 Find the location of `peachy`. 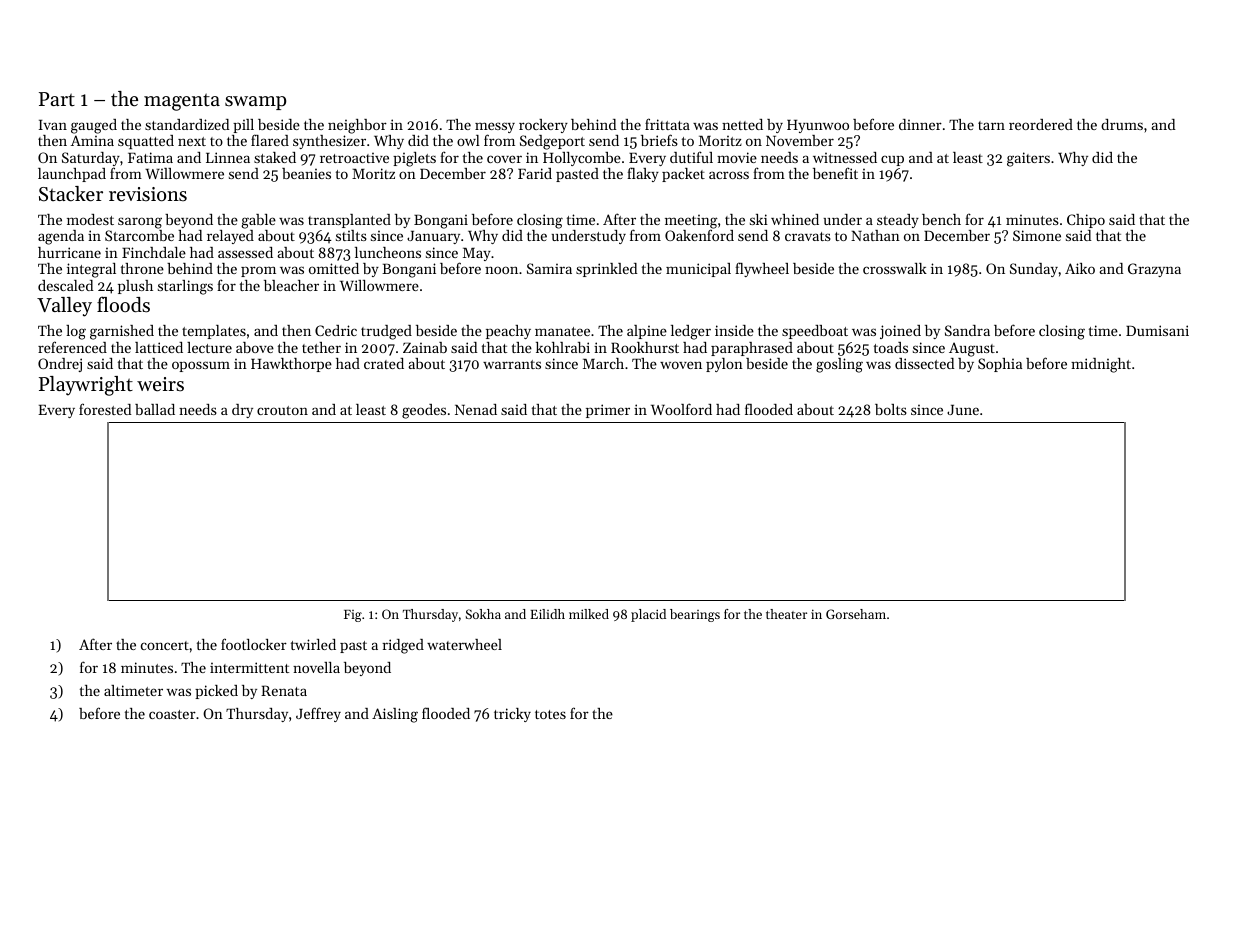

peachy is located at coordinates (508, 332).
